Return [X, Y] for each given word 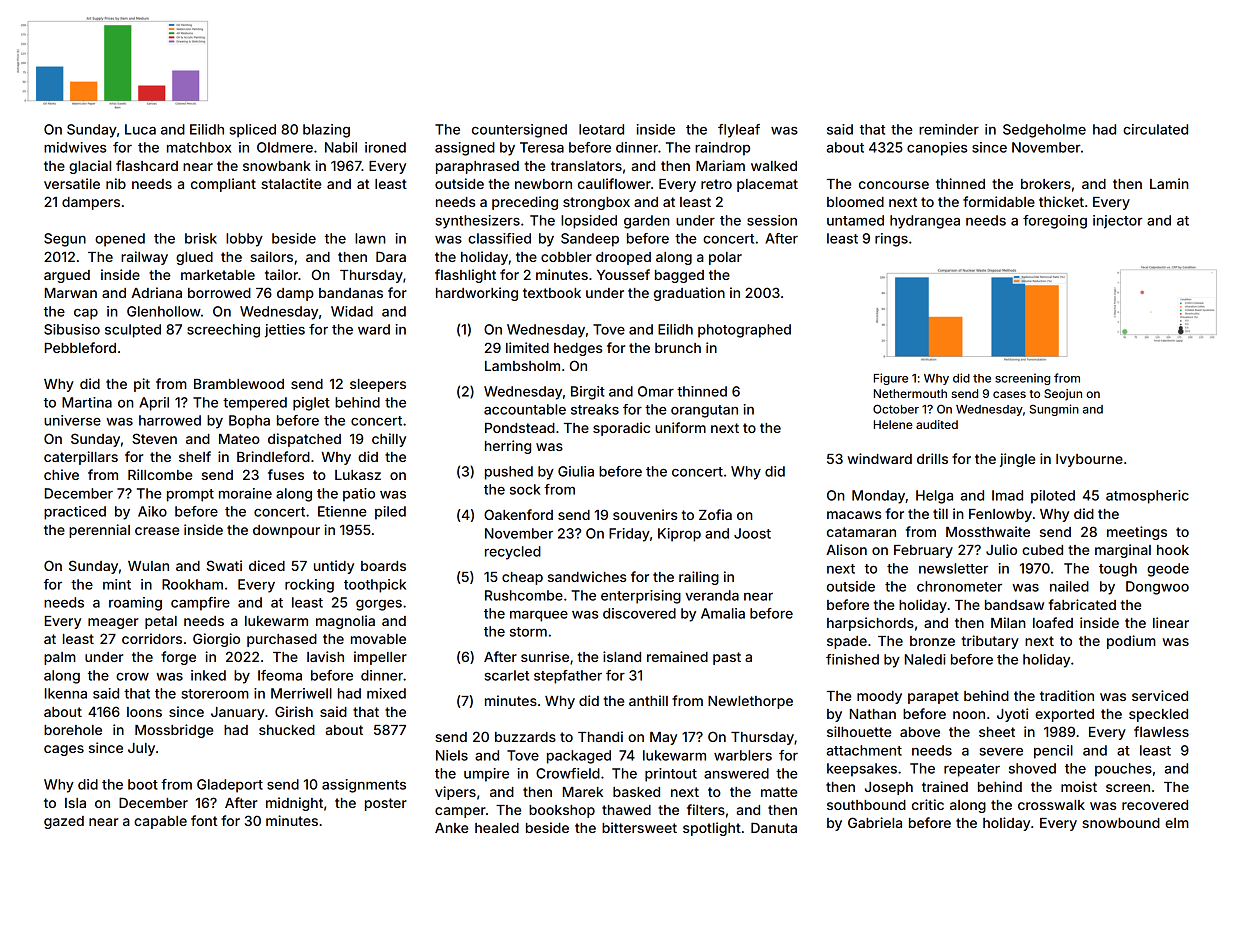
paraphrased [477, 167]
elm [1177, 823]
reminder [949, 129]
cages [64, 750]
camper [460, 812]
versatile [72, 183]
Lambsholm [522, 366]
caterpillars [81, 458]
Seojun [1063, 395]
